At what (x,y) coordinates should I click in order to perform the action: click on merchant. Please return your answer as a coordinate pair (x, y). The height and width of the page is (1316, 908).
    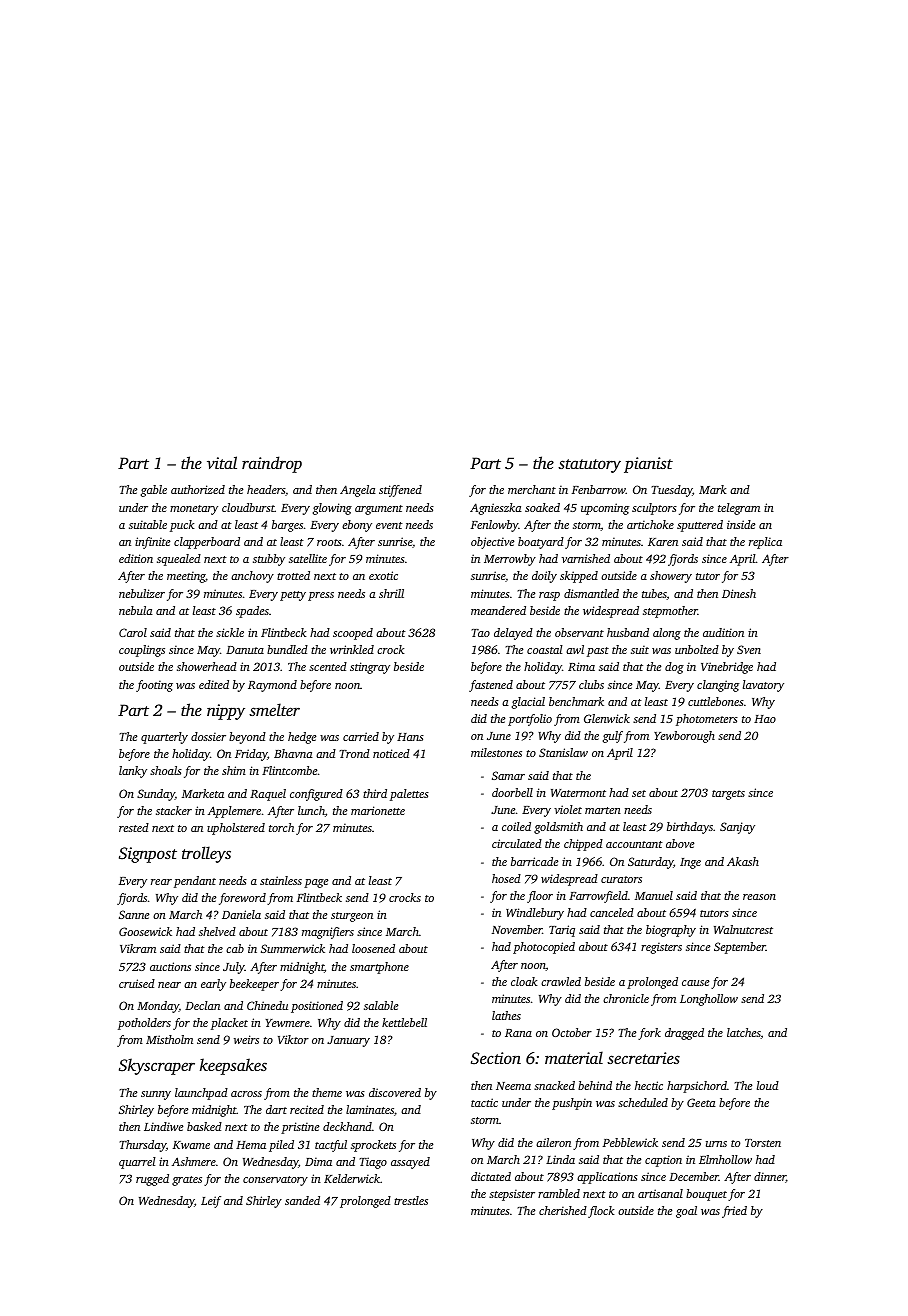
    Looking at the image, I should click on (532, 489).
